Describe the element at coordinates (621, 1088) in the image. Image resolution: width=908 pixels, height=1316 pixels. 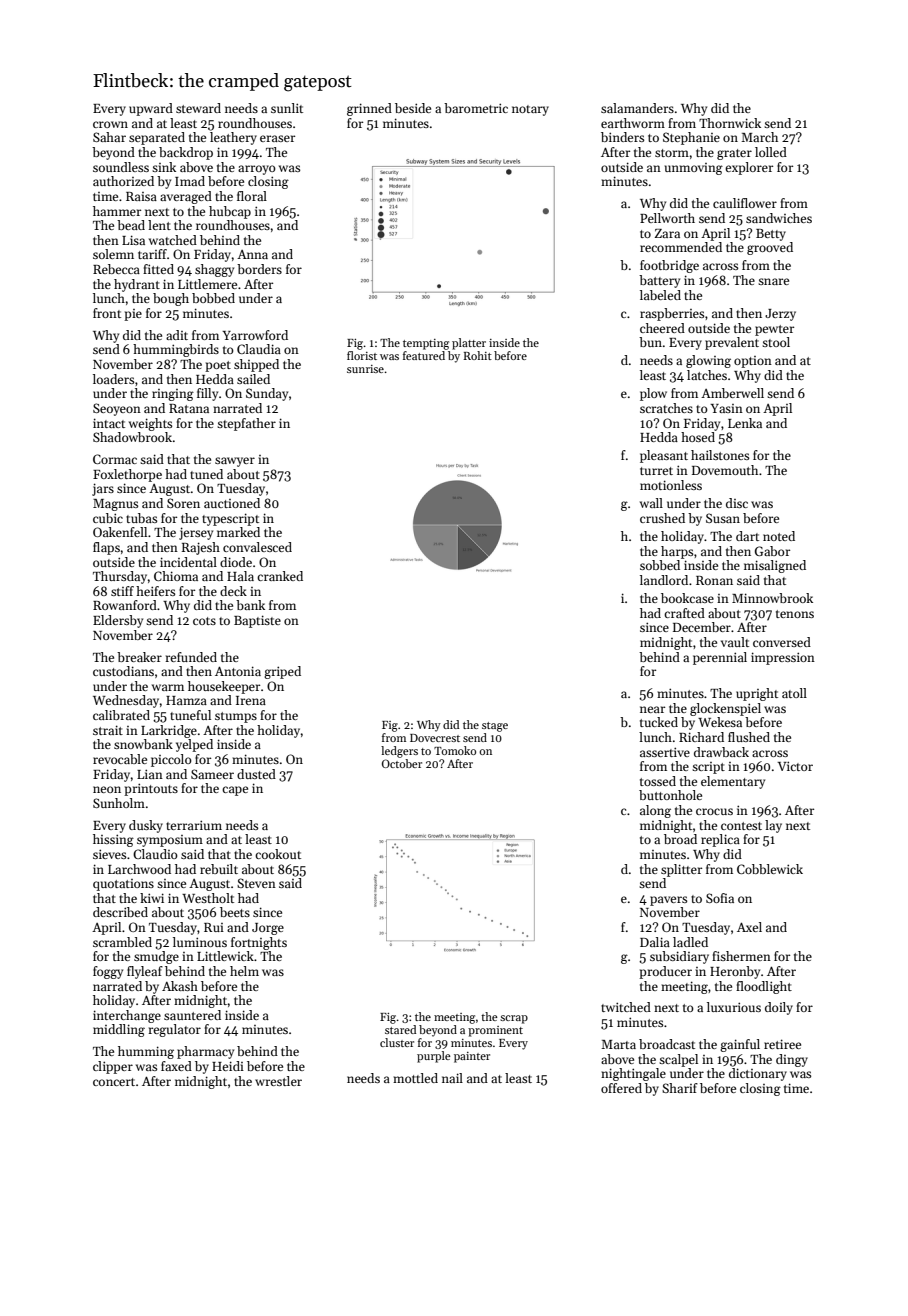
I see `offered` at that location.
